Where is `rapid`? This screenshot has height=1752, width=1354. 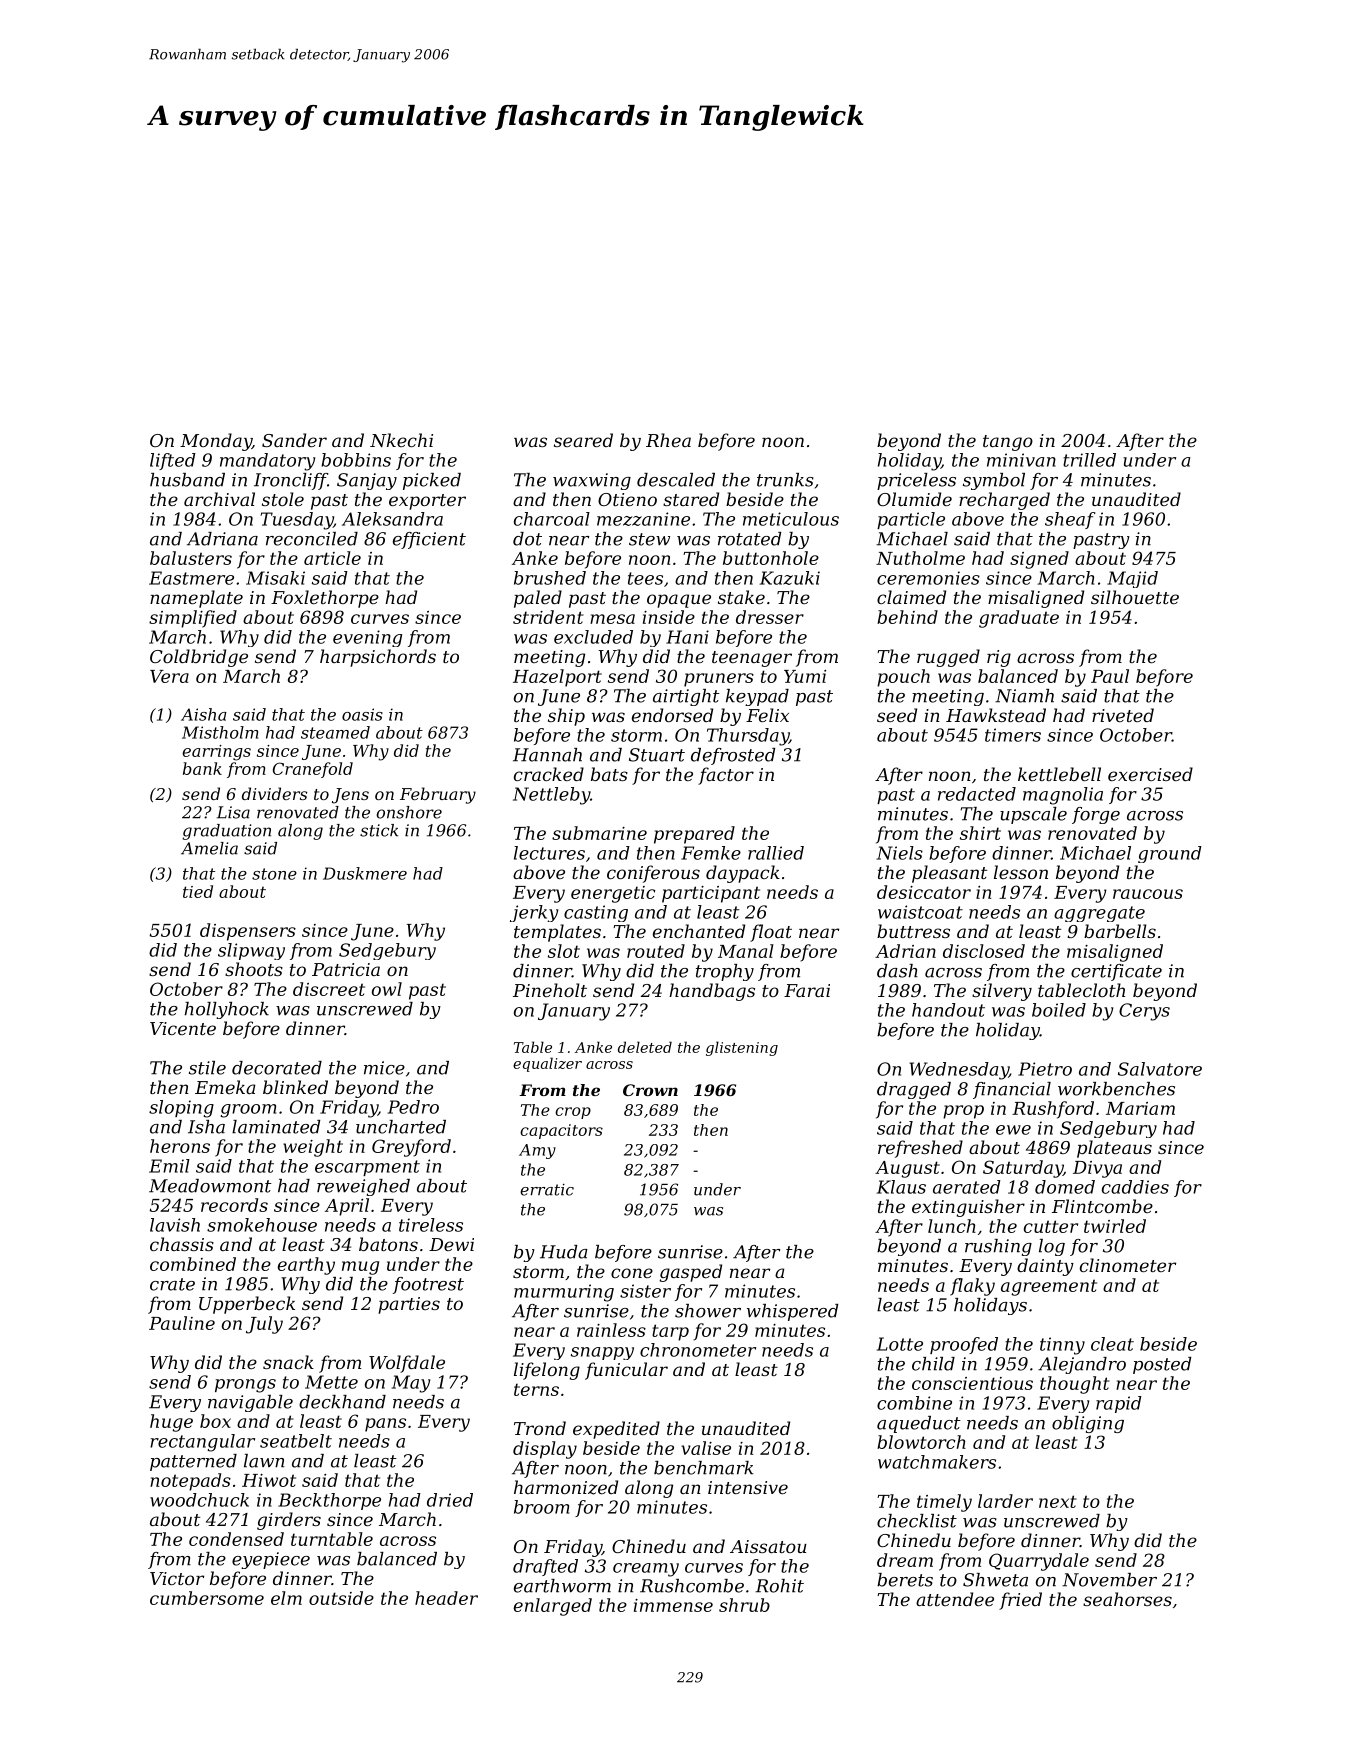
rapid is located at coordinates (1119, 1404).
